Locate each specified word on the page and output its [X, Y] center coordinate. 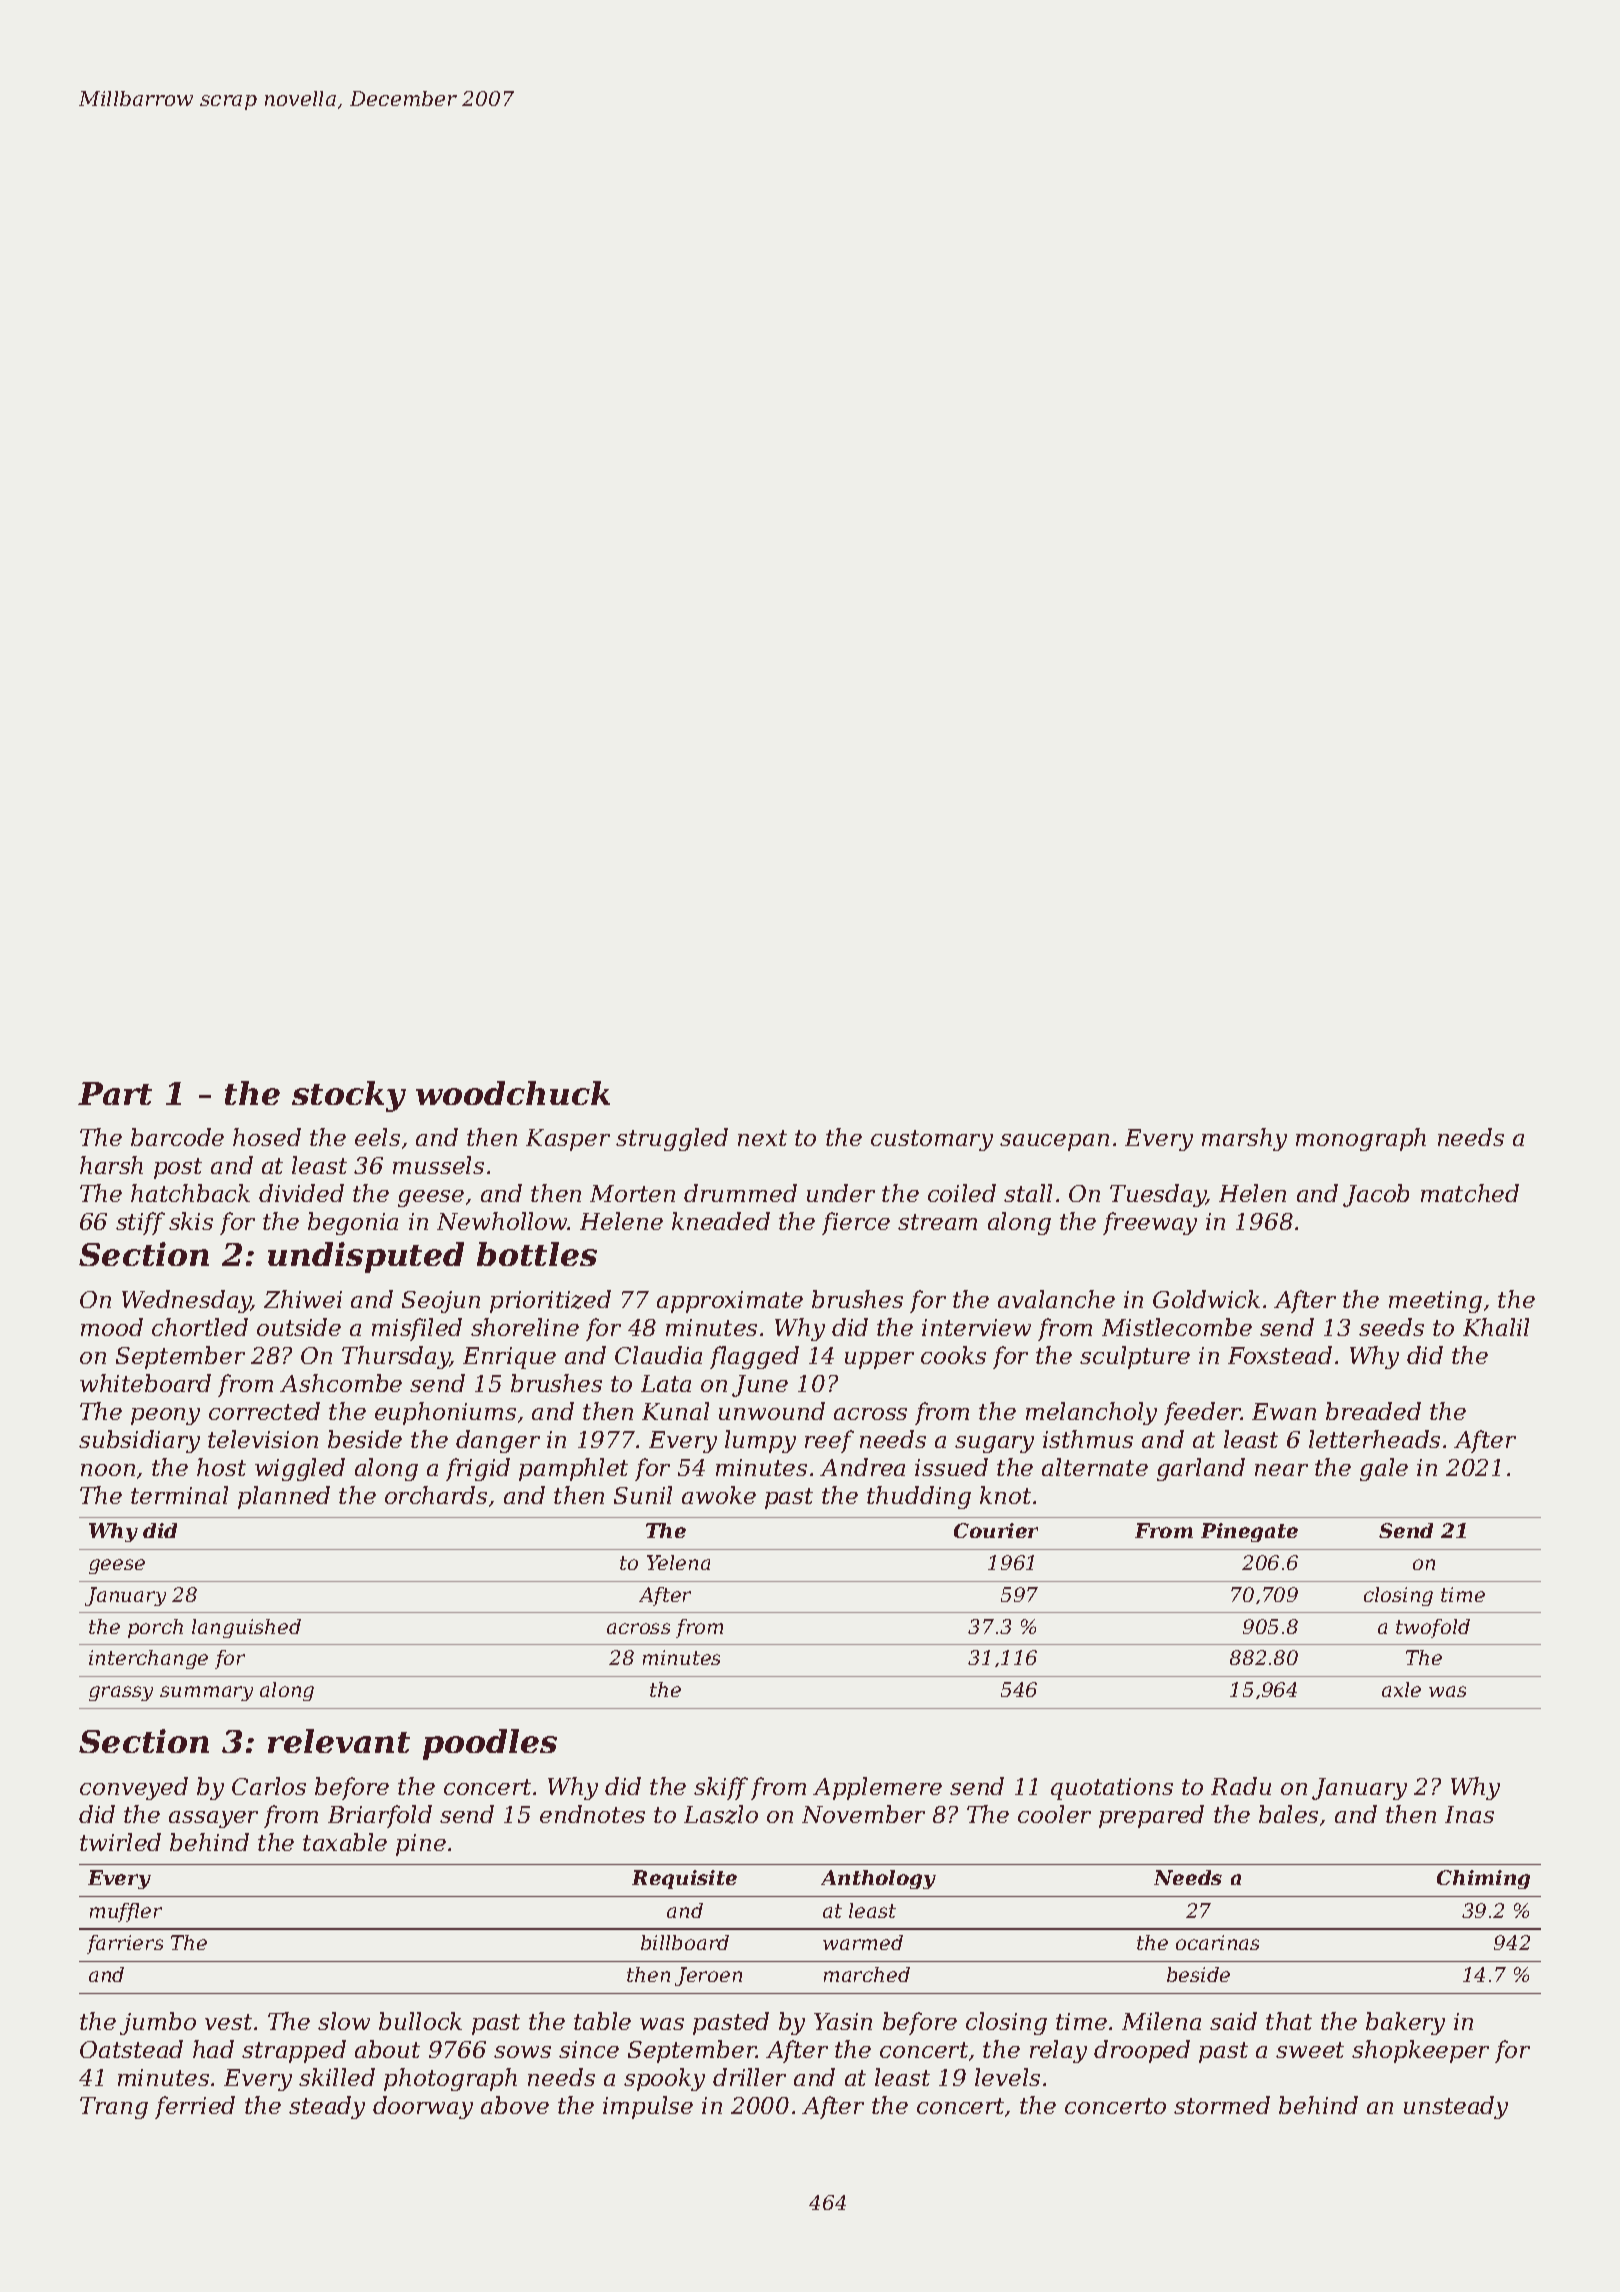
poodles [490, 1744]
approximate [730, 1302]
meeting [1435, 1302]
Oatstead [131, 2049]
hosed [267, 1137]
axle [1401, 1689]
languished [246, 1628]
